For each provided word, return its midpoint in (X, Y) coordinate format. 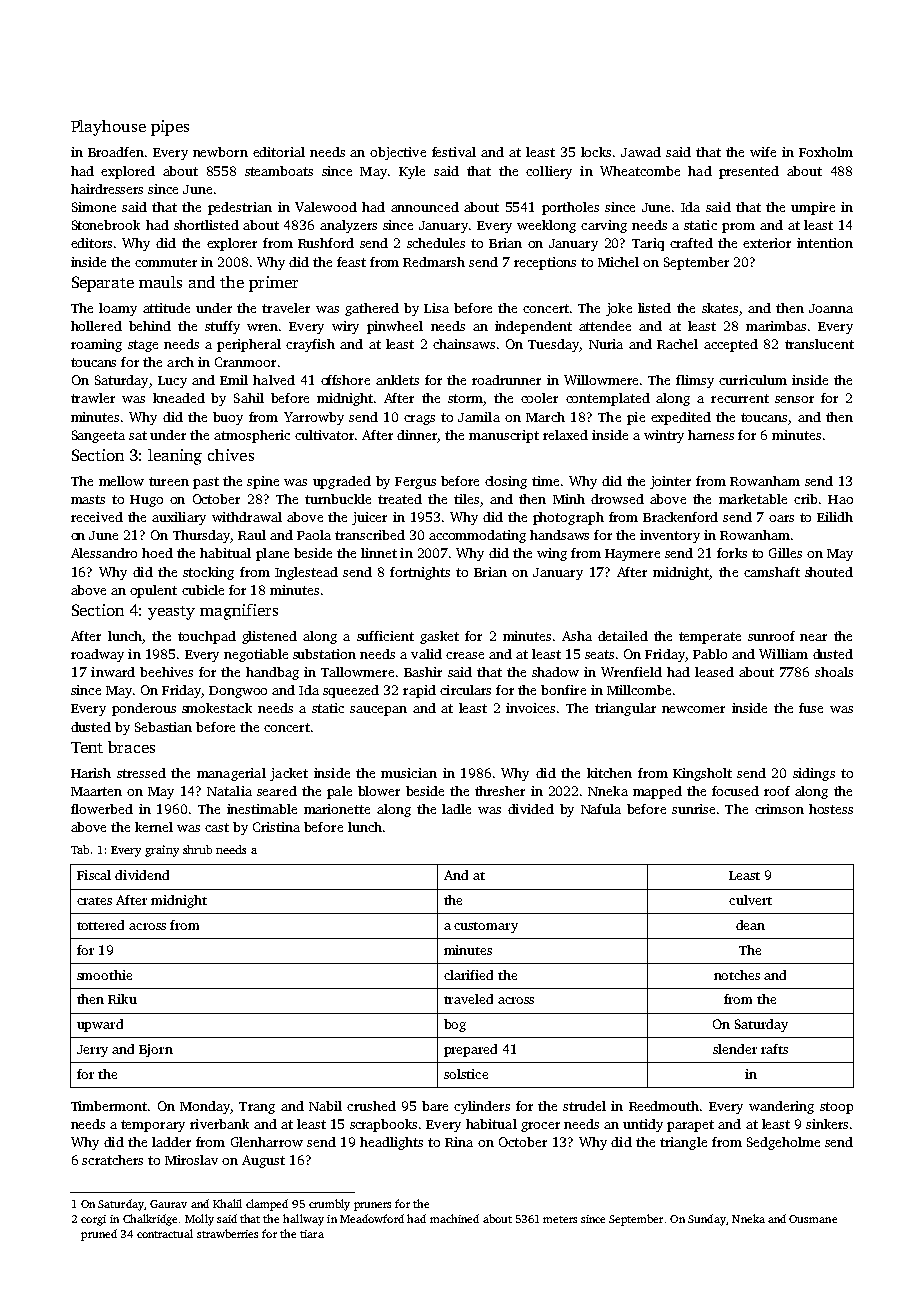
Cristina (276, 827)
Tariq (648, 244)
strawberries (227, 1233)
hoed (157, 553)
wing (552, 554)
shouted (829, 572)
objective (398, 153)
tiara (312, 1234)
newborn (220, 152)
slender (735, 1049)
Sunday (707, 1220)
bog (455, 1025)
